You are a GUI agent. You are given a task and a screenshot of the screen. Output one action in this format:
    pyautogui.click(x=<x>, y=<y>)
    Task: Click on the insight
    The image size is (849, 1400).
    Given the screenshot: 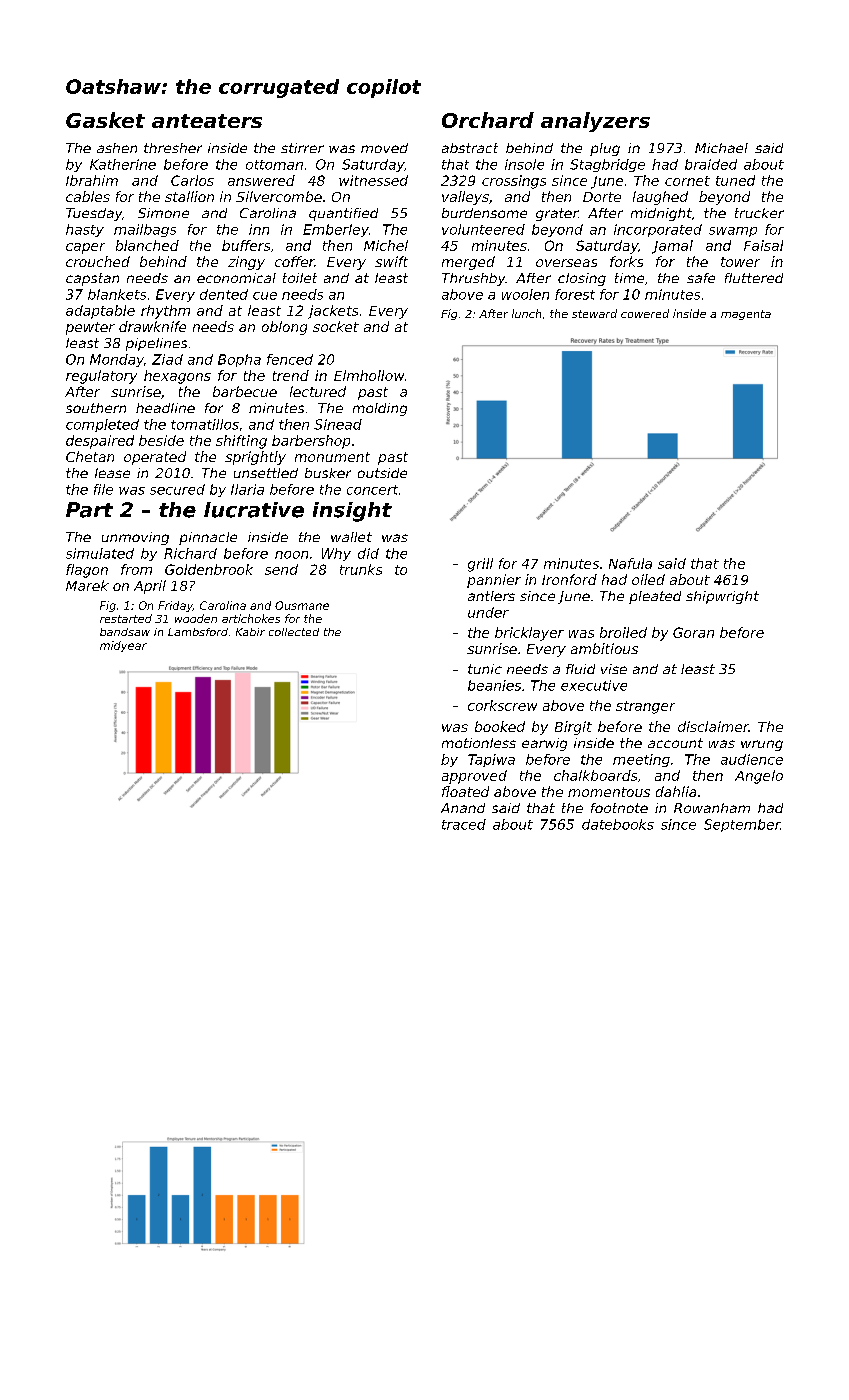 What is the action you would take?
    pyautogui.click(x=352, y=512)
